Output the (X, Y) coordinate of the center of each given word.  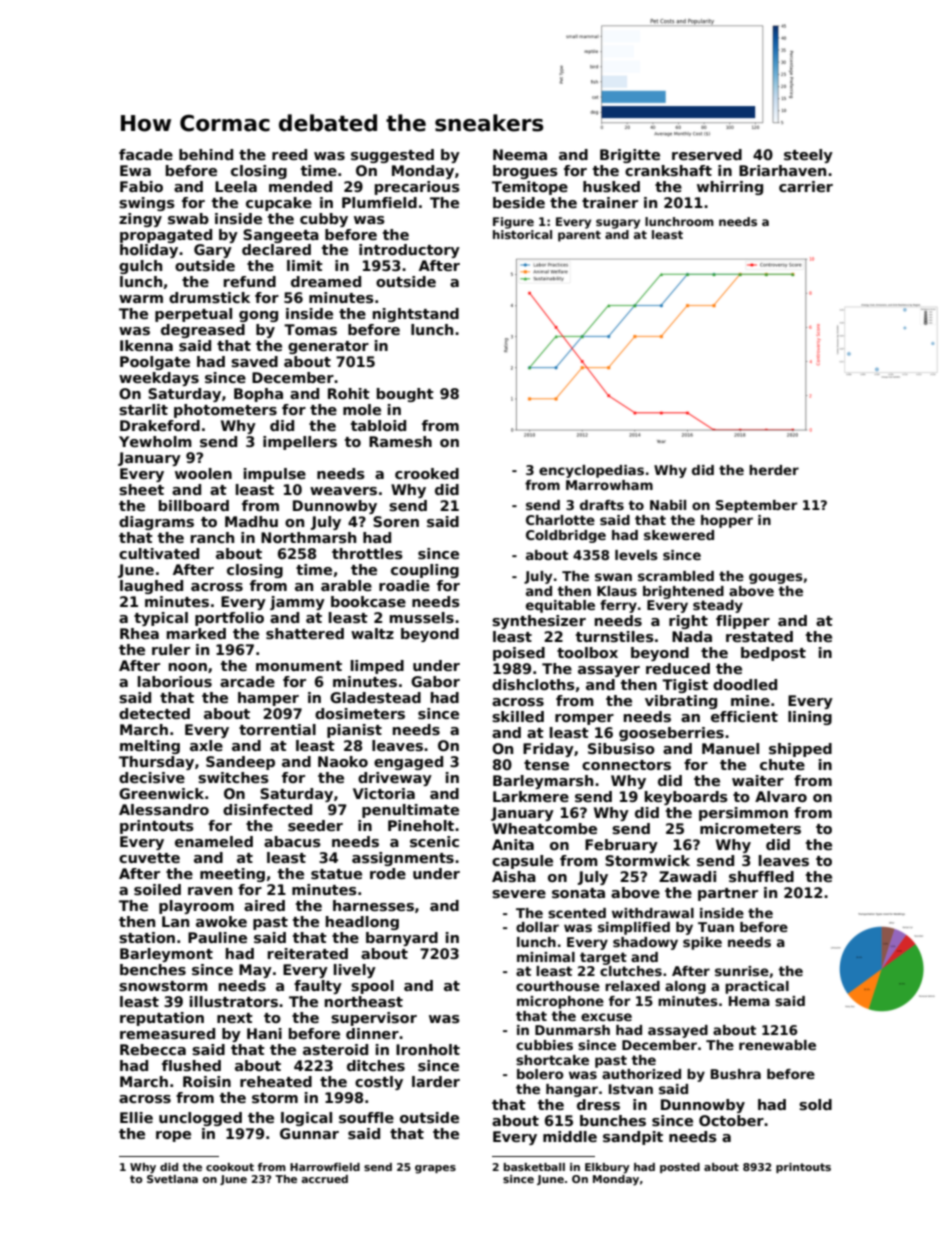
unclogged (200, 1119)
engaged (408, 763)
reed (289, 154)
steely (808, 156)
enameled (214, 841)
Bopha (258, 395)
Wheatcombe (544, 828)
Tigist (685, 686)
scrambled (676, 576)
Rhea (139, 633)
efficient (744, 716)
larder (436, 1081)
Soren (396, 521)
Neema (520, 154)
